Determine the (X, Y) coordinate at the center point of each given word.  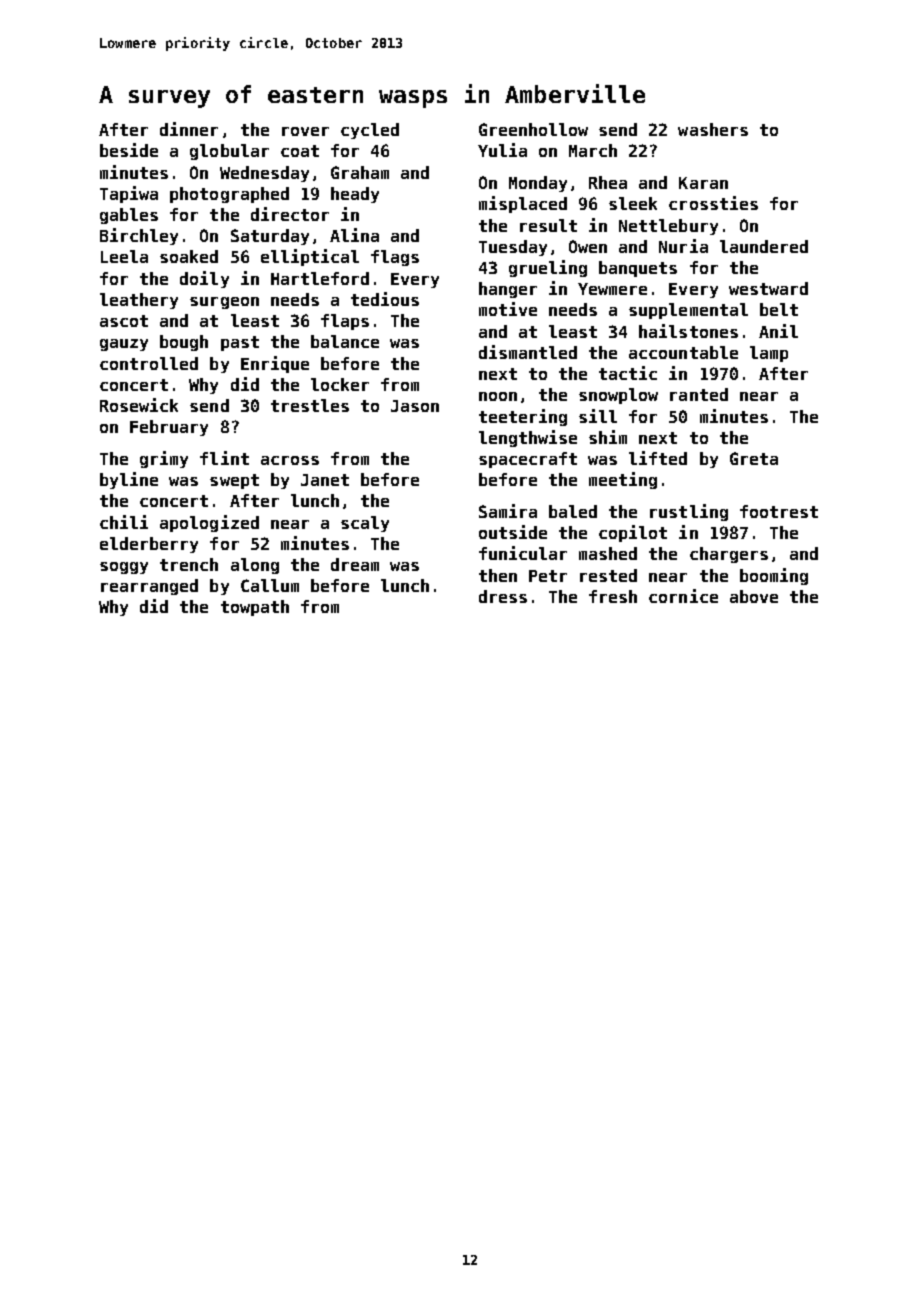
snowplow (618, 396)
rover (305, 131)
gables (129, 216)
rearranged (149, 587)
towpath (255, 608)
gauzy (124, 345)
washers (713, 129)
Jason (415, 406)
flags (395, 258)
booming (774, 576)
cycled (370, 131)
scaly (365, 524)
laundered (764, 246)
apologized (209, 523)
